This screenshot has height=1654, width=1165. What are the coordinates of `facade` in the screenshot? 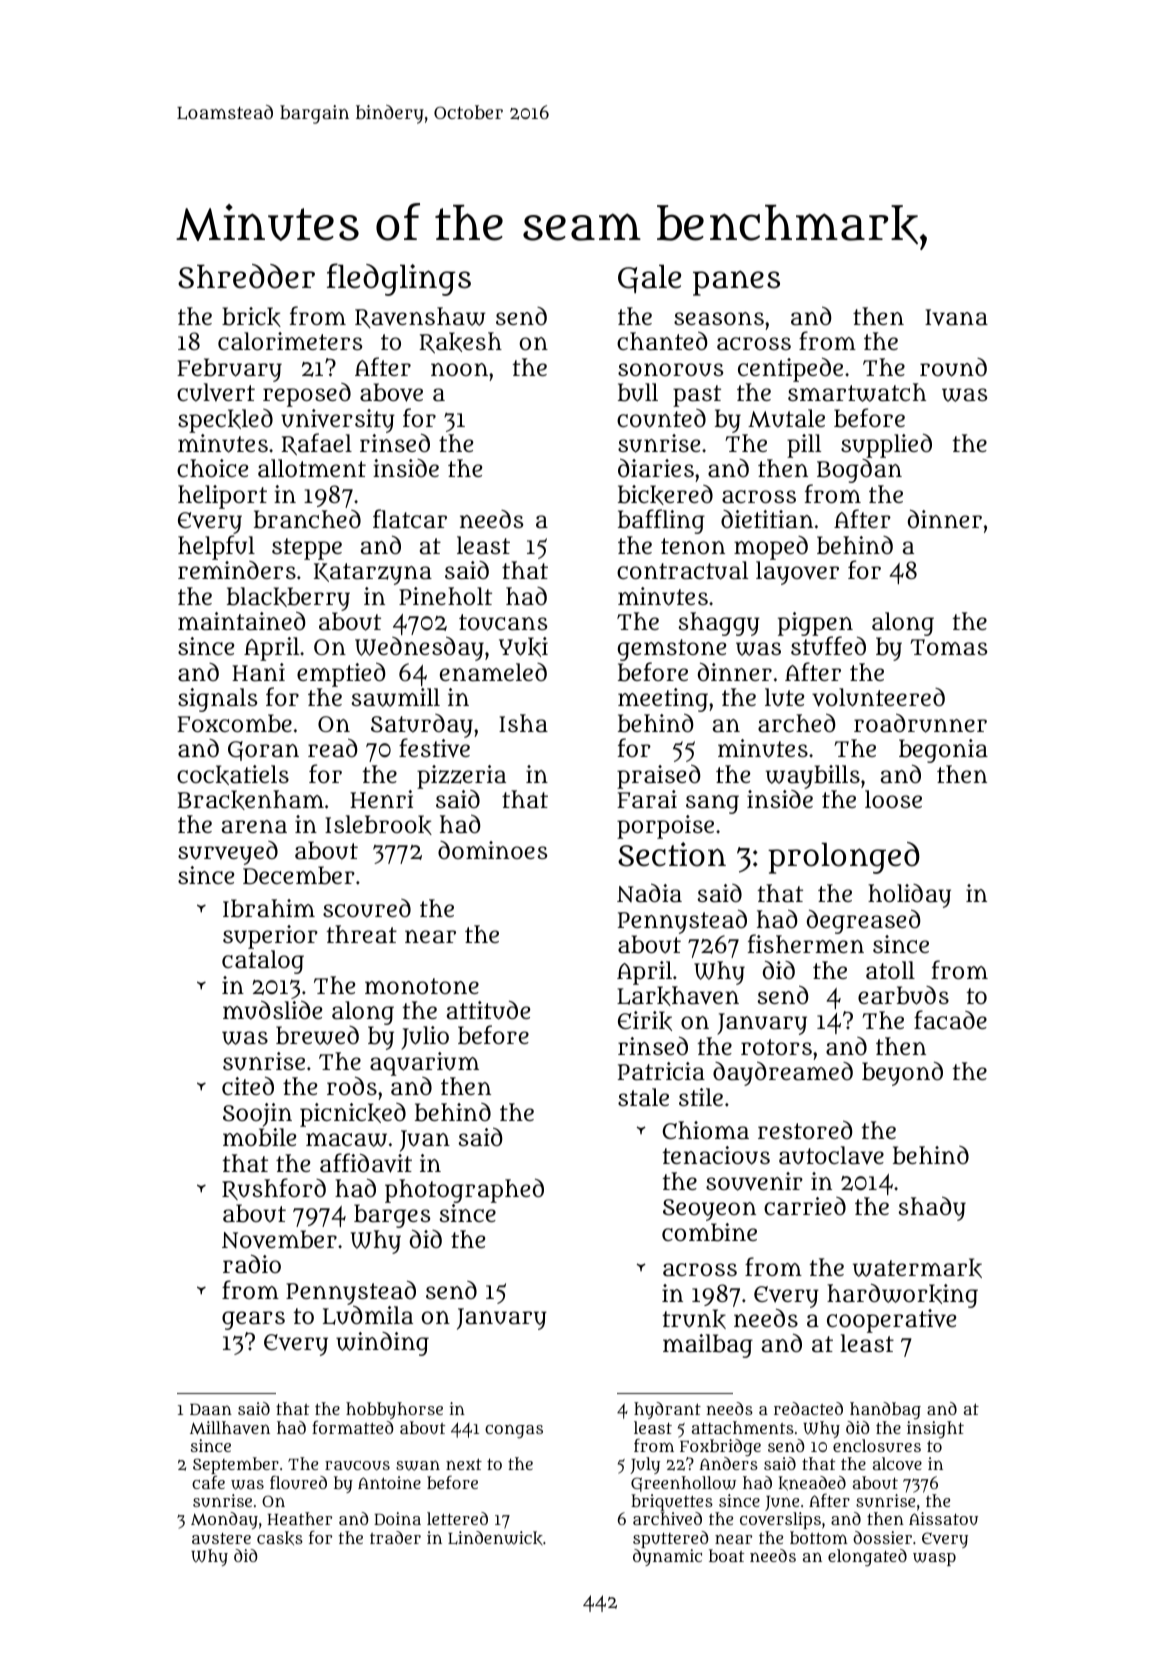 It's located at (950, 1020).
